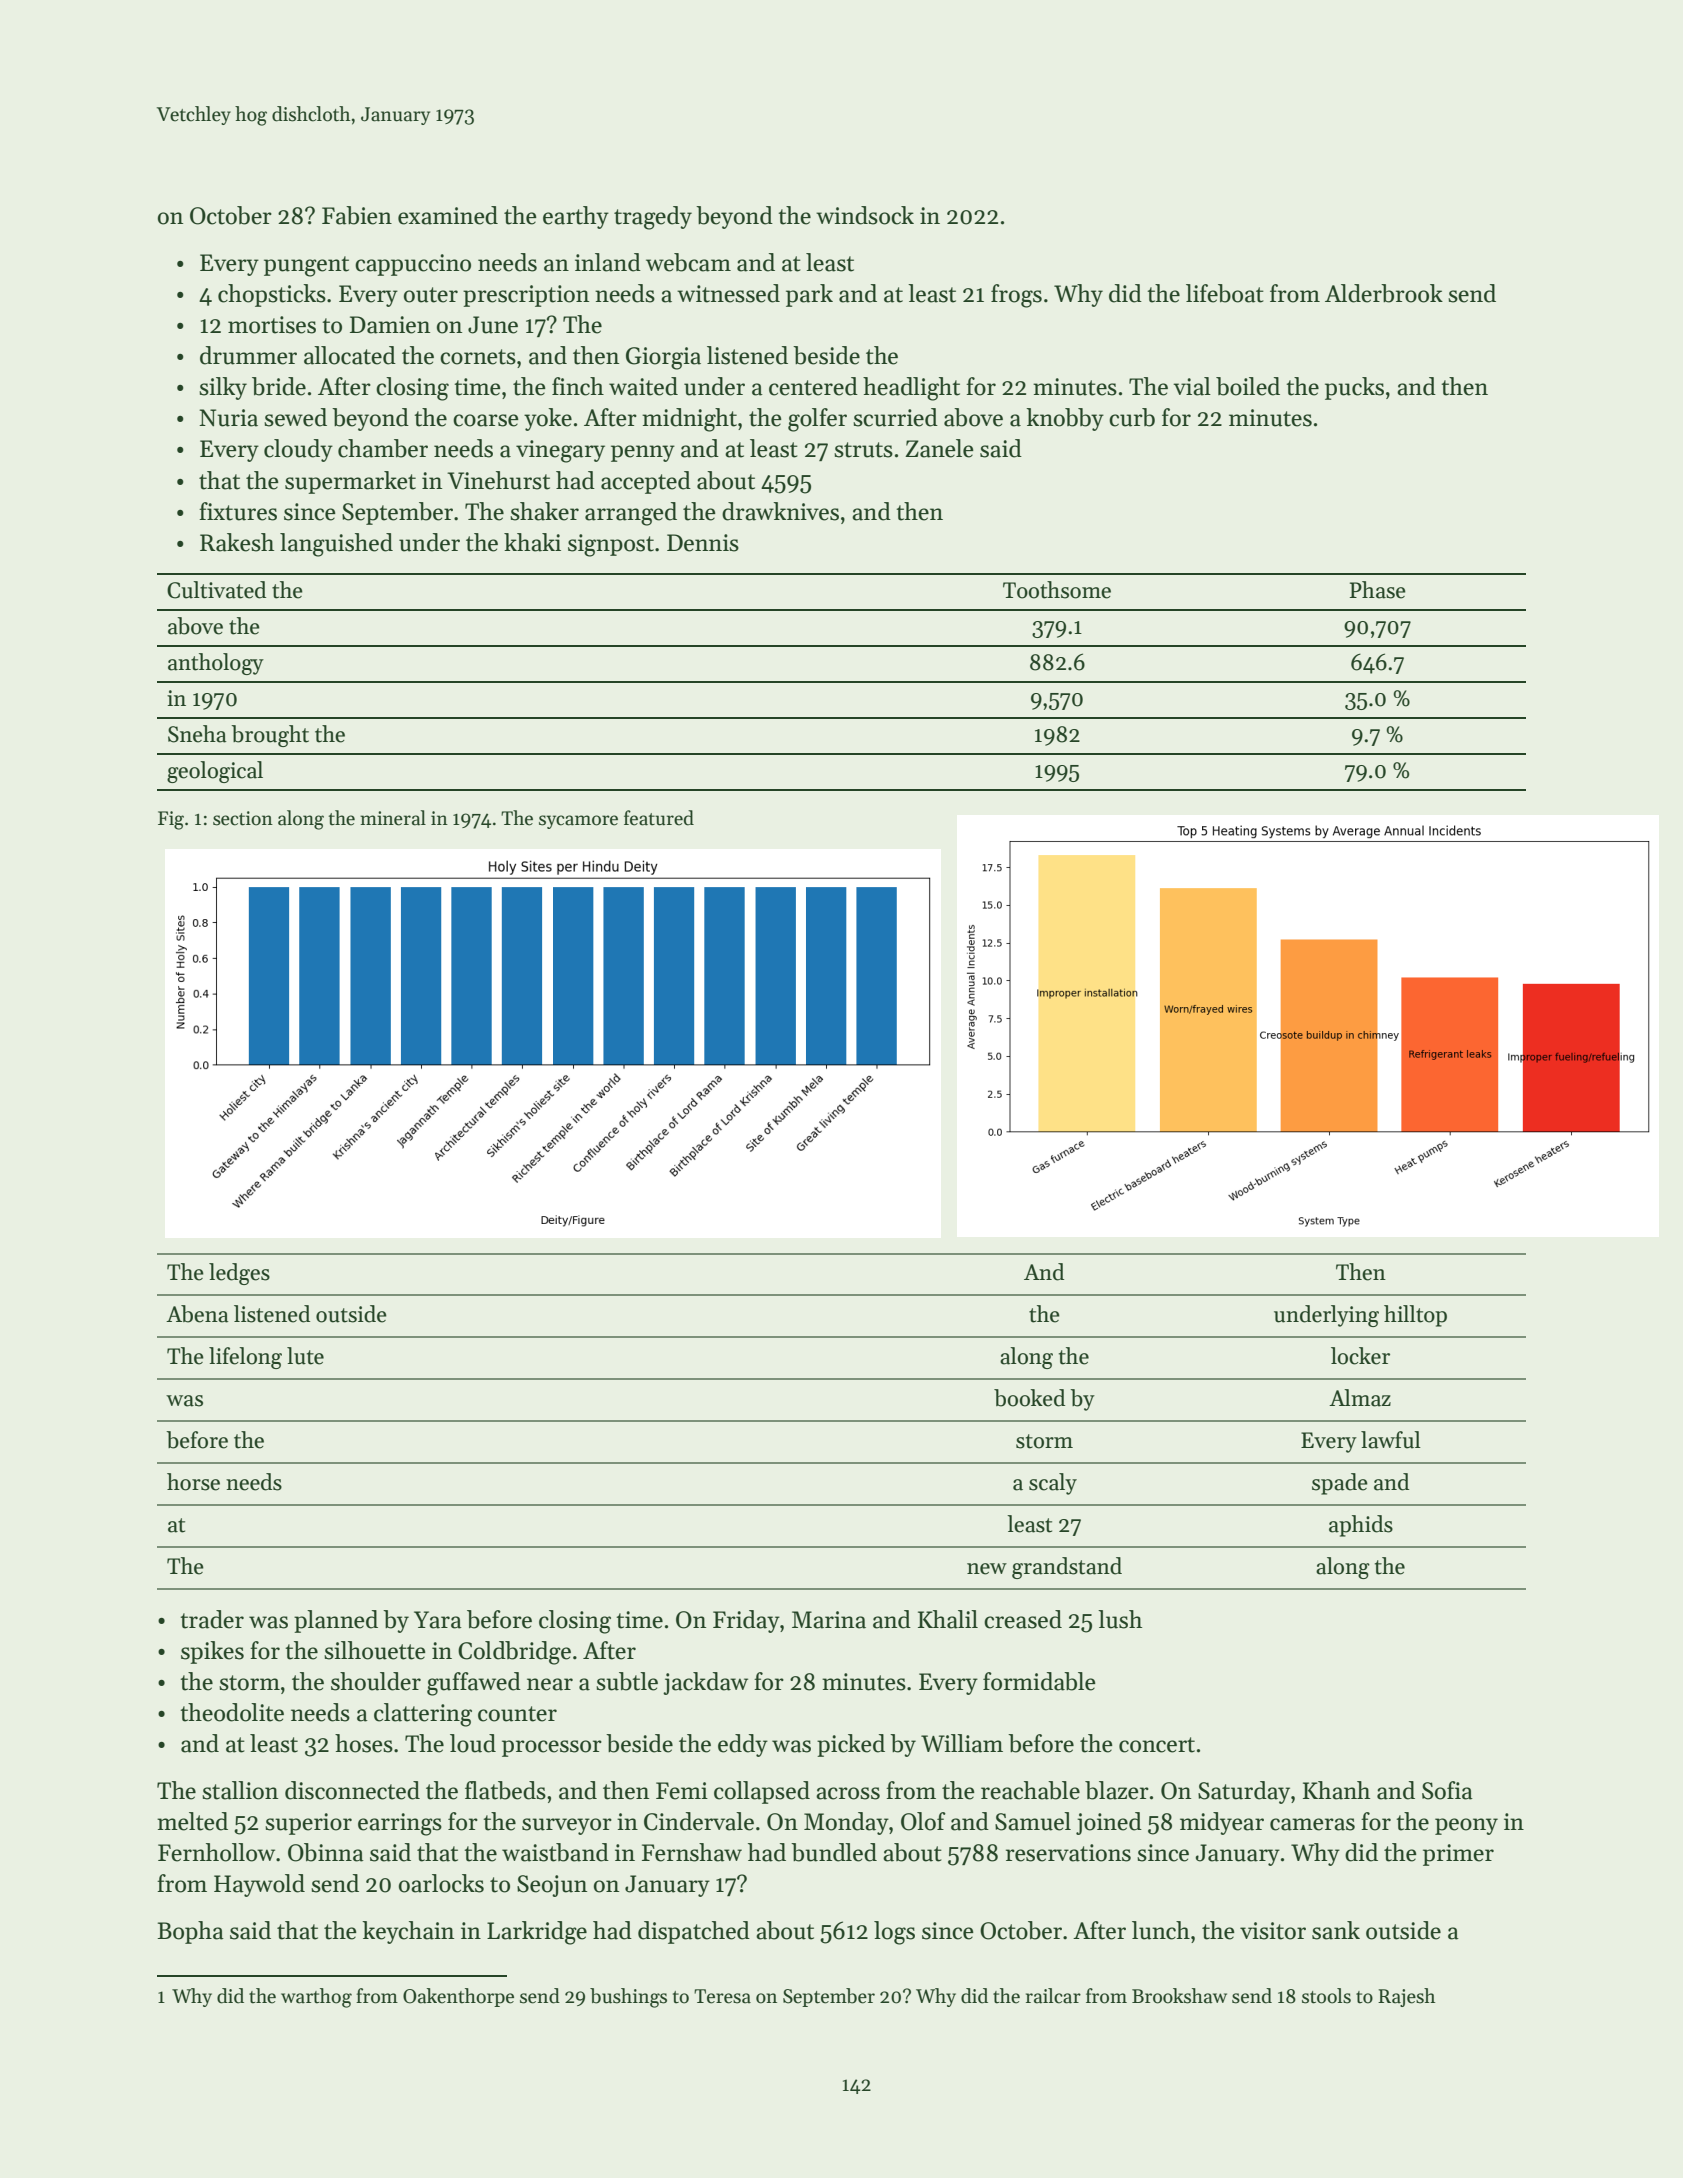  Describe the element at coordinates (1384, 293) in the page. I see `Alderbrook` at that location.
